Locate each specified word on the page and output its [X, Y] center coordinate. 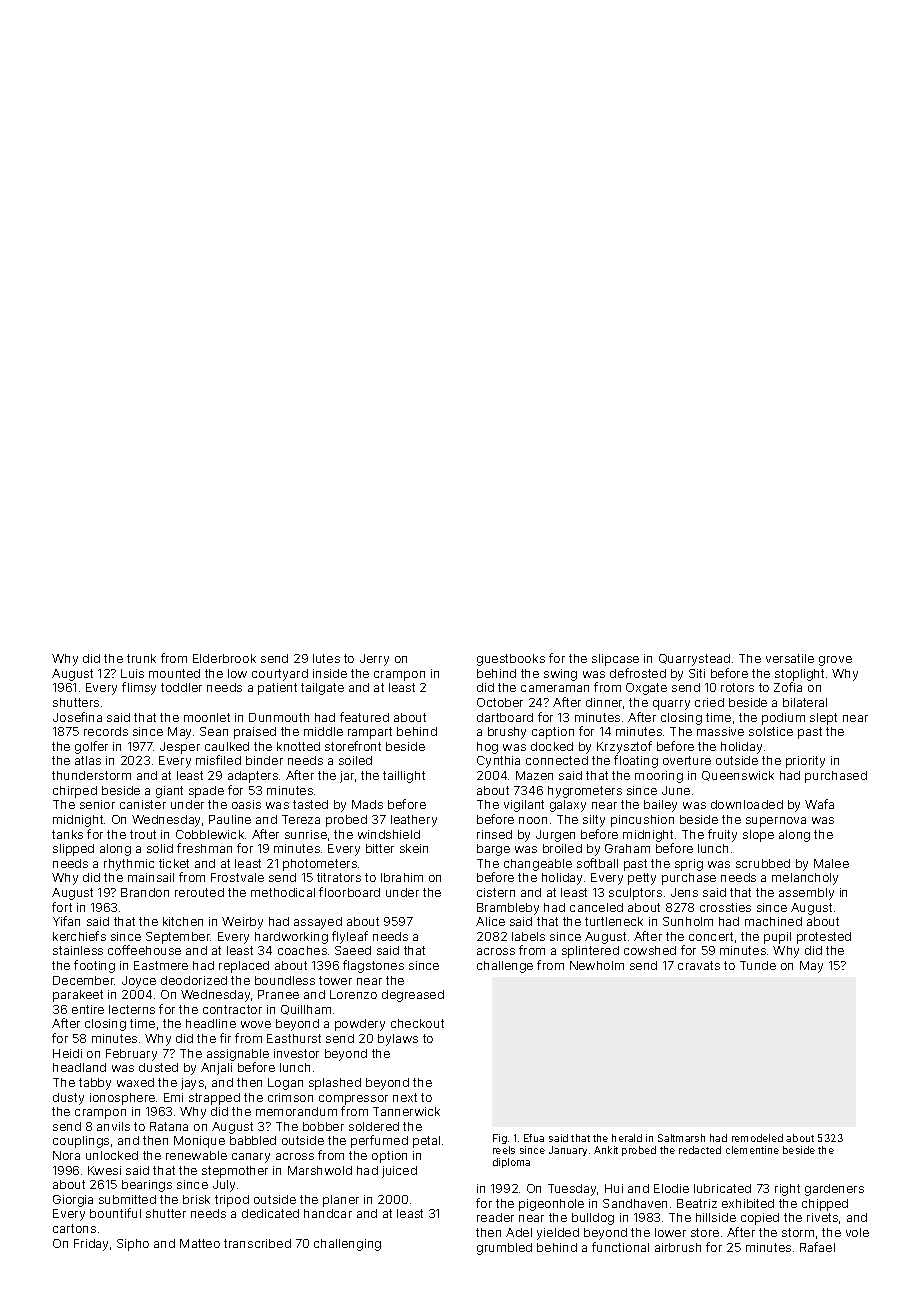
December [84, 980]
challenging [347, 1245]
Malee [831, 863]
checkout [417, 1023]
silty [594, 821]
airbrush [678, 1247]
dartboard [505, 717]
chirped [75, 792]
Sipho [133, 1245]
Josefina [77, 717]
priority [805, 762]
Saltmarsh [681, 1138]
